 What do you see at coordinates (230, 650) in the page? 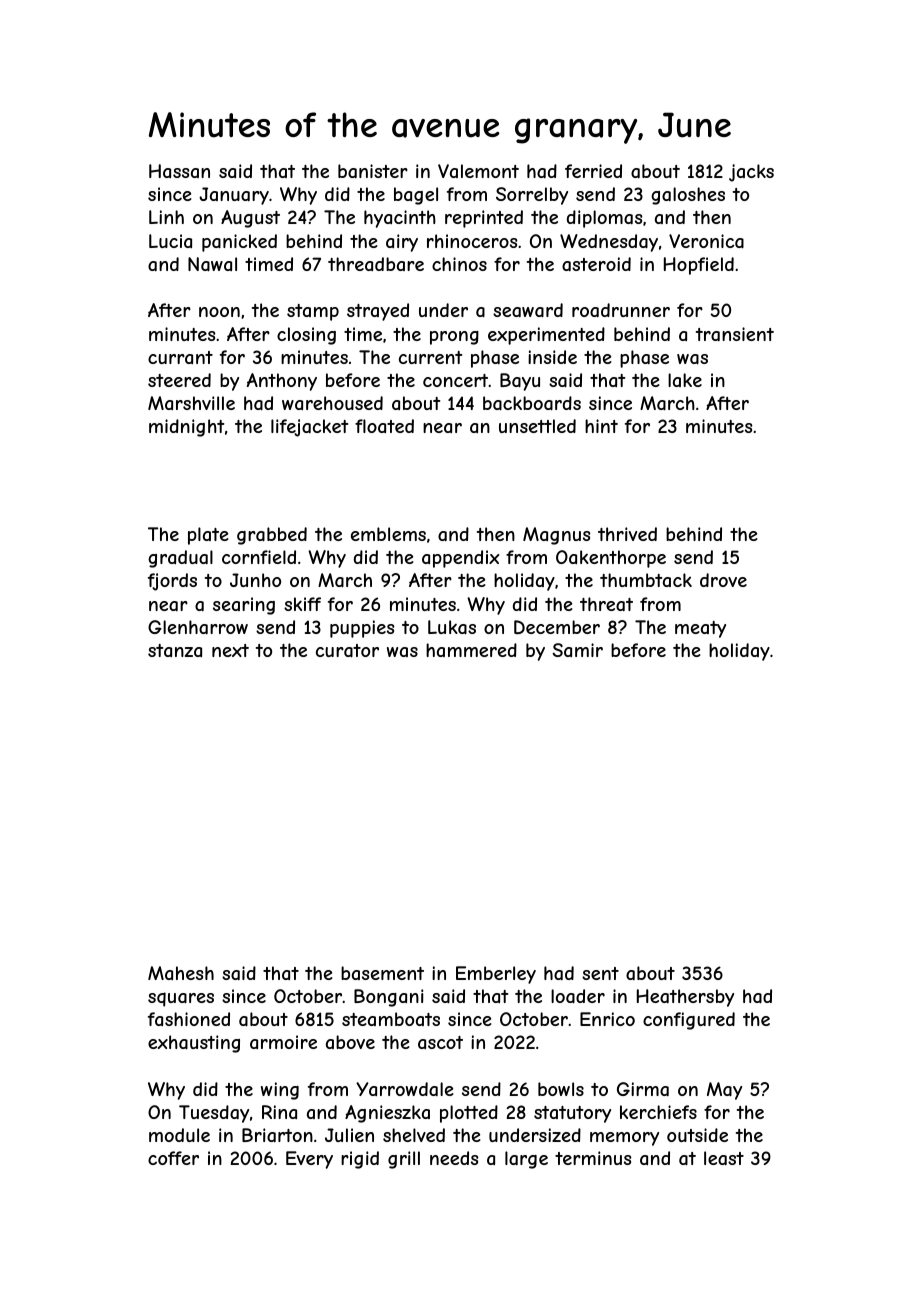
I see `next` at bounding box center [230, 650].
